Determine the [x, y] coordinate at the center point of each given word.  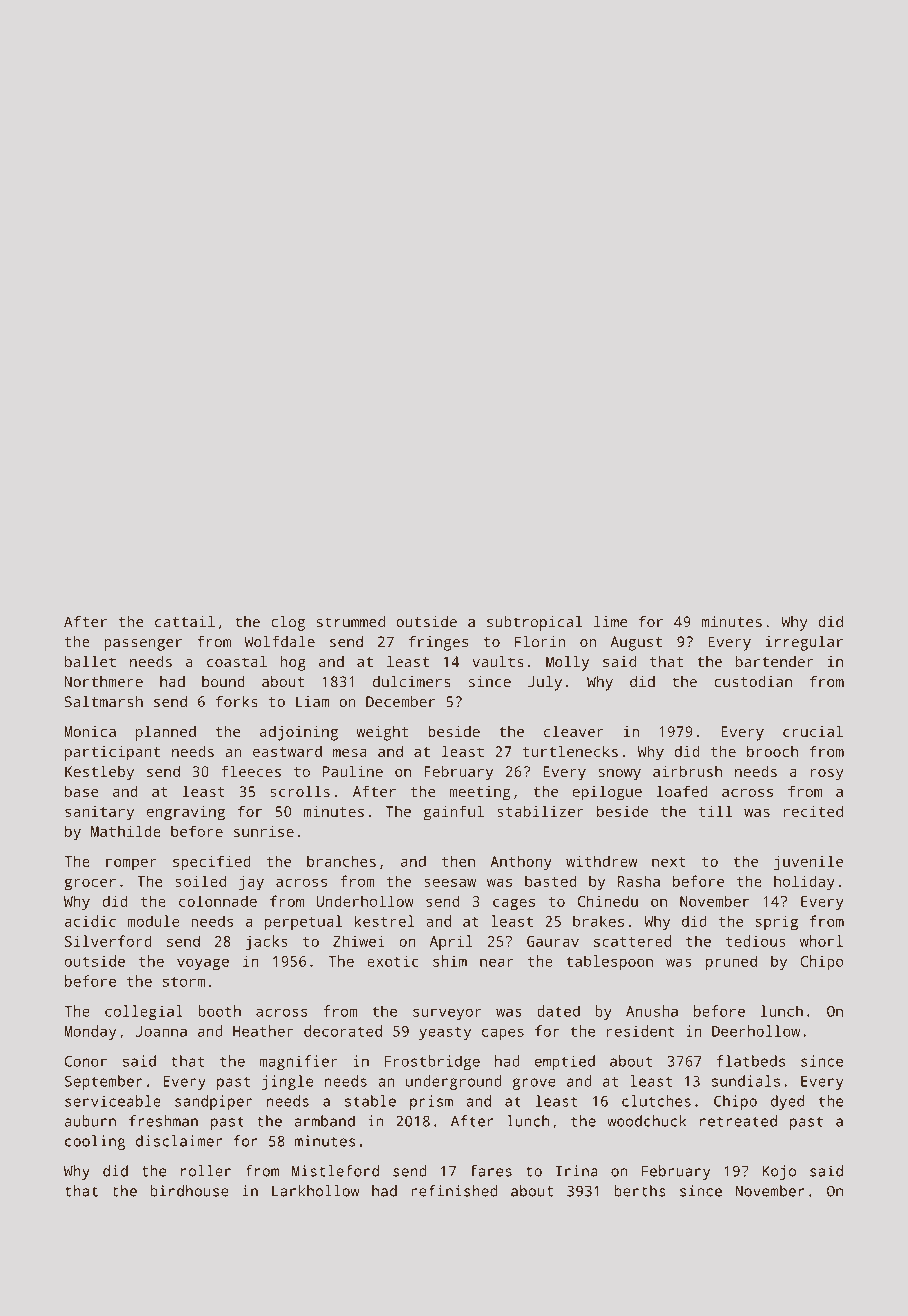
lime [610, 621]
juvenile [808, 863]
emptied [565, 1062]
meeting [479, 793]
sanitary [99, 813]
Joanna [161, 1031]
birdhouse [189, 1191]
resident [641, 1031]
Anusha [652, 1011]
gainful [453, 813]
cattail [185, 621]
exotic [393, 961]
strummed [351, 622]
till [715, 811]
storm [184, 982]
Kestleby [99, 773]
